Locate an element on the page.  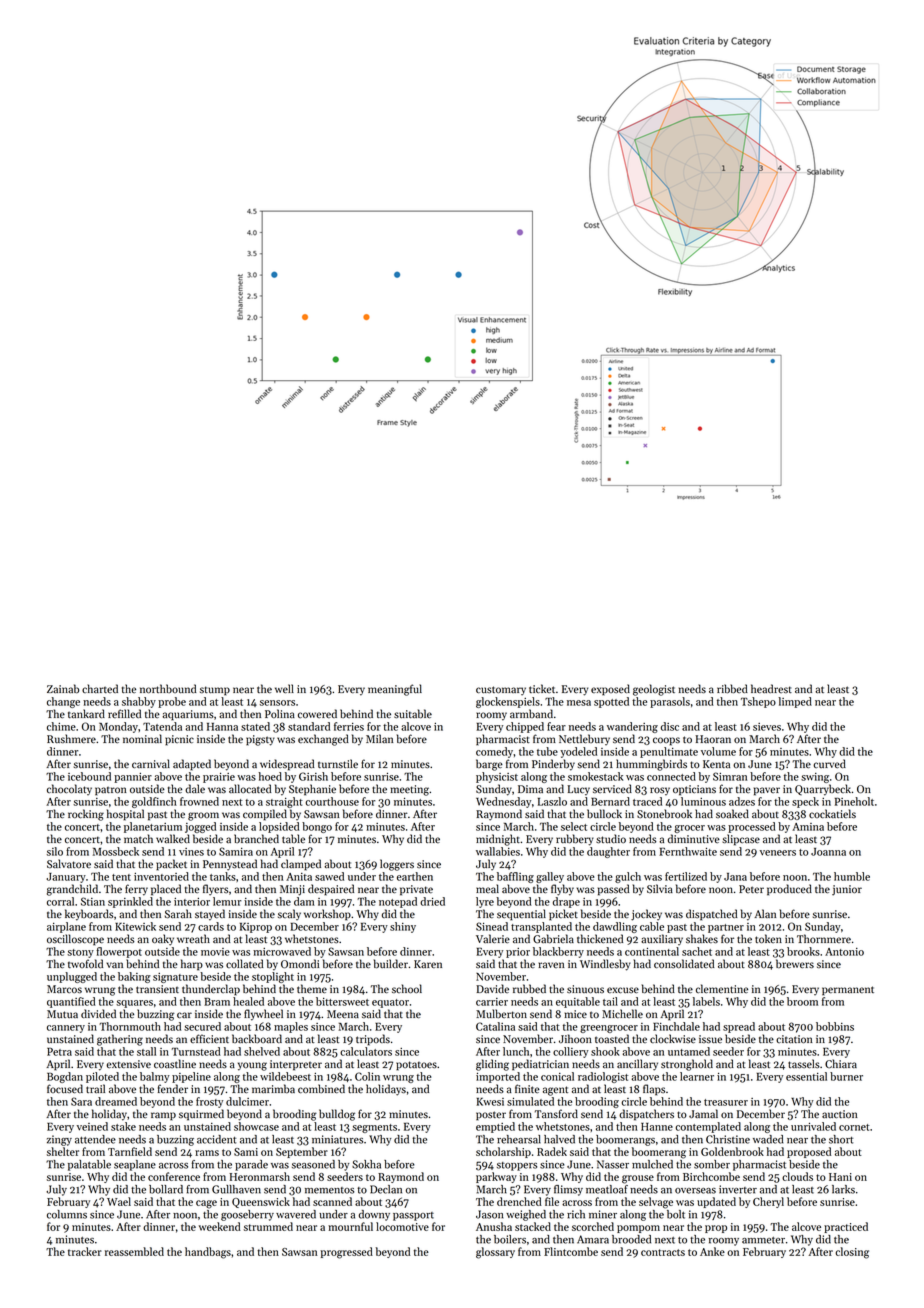
Milan is located at coordinates (379, 738).
